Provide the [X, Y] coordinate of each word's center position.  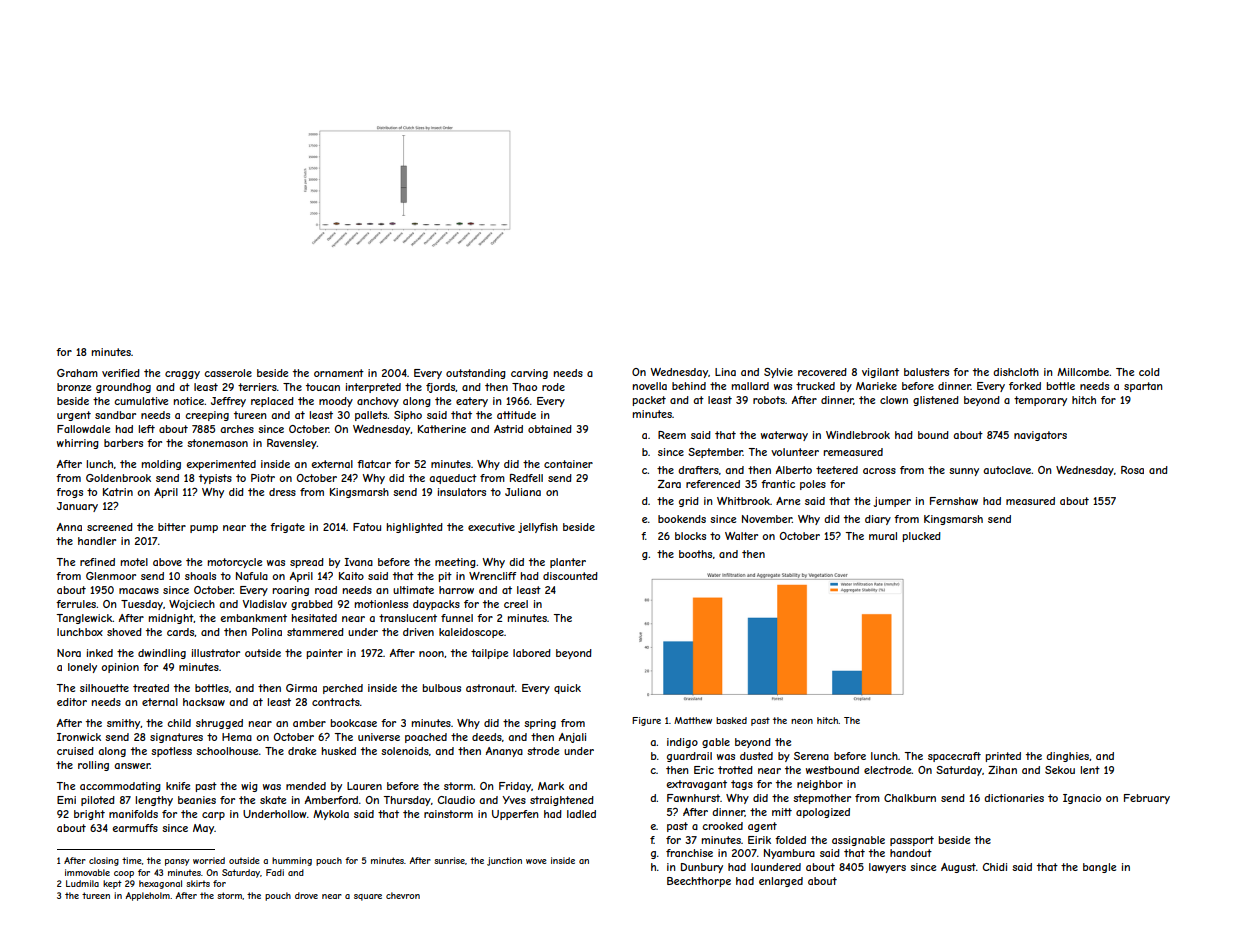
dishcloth [1016, 372]
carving [529, 374]
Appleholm [148, 896]
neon [802, 721]
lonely [82, 668]
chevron [403, 895]
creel [516, 604]
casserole [228, 373]
